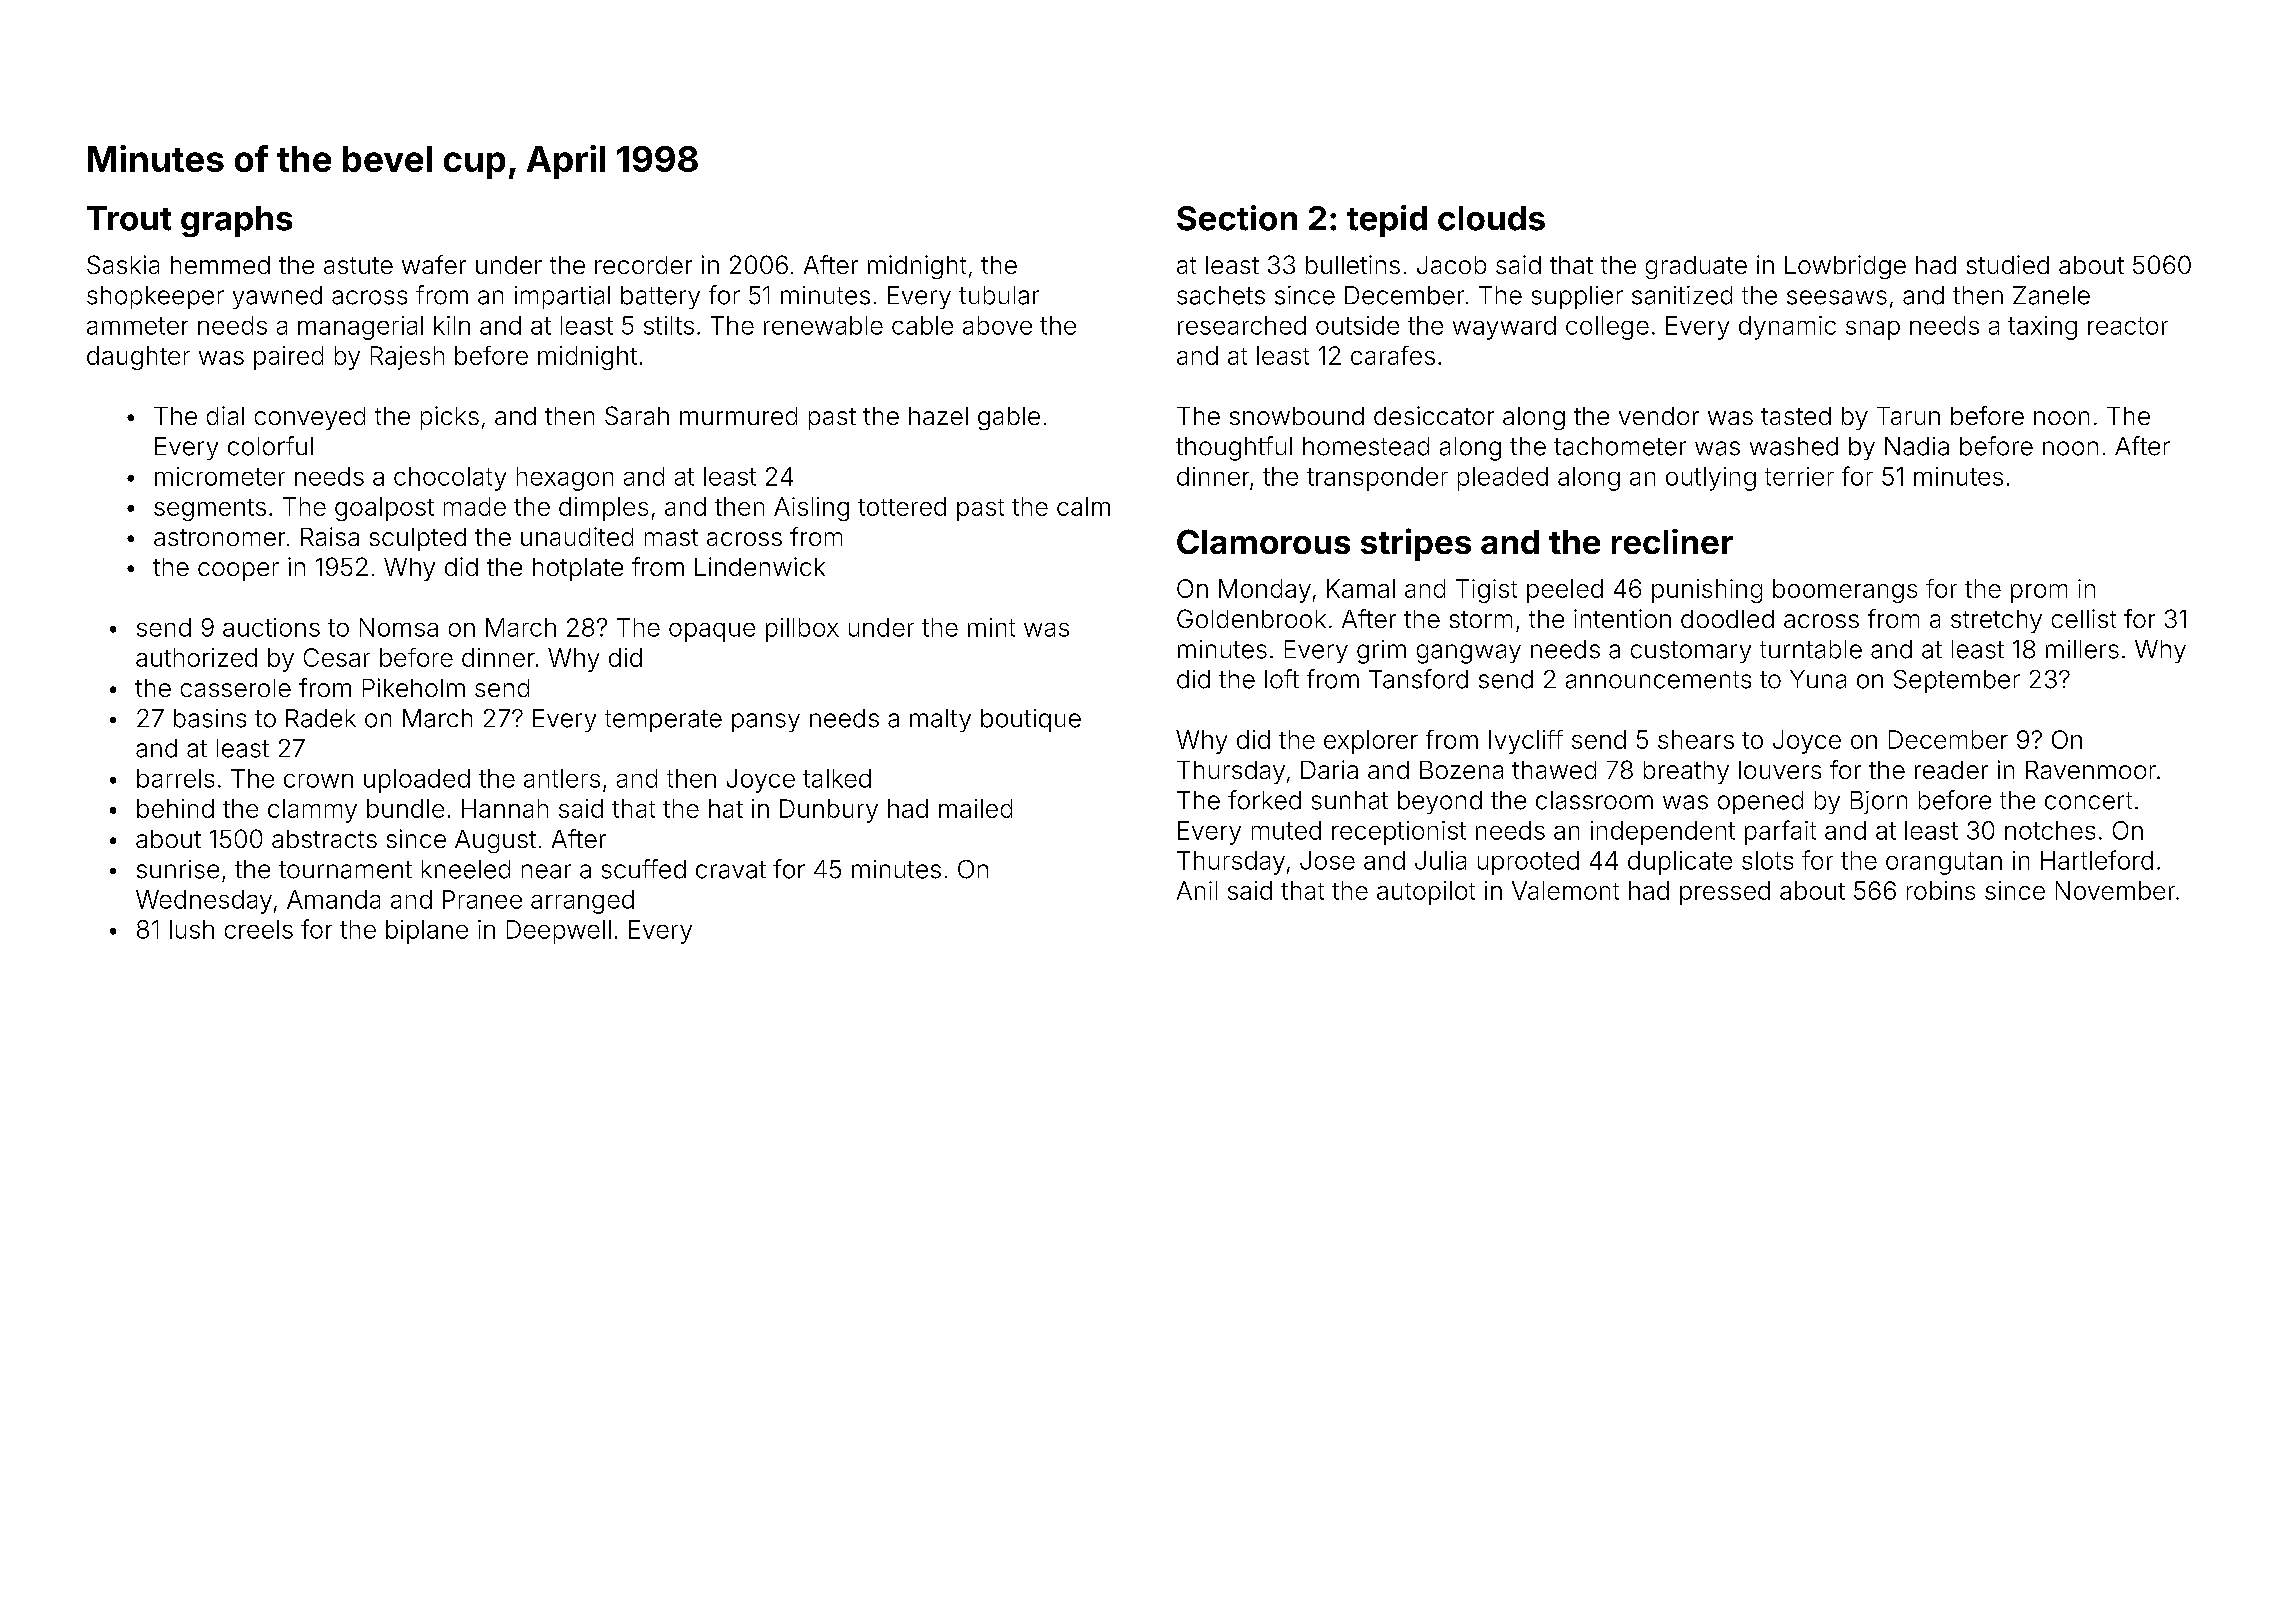 The width and height of the document is (2292, 1620). What do you see at coordinates (643, 265) in the document?
I see `recorder` at bounding box center [643, 265].
